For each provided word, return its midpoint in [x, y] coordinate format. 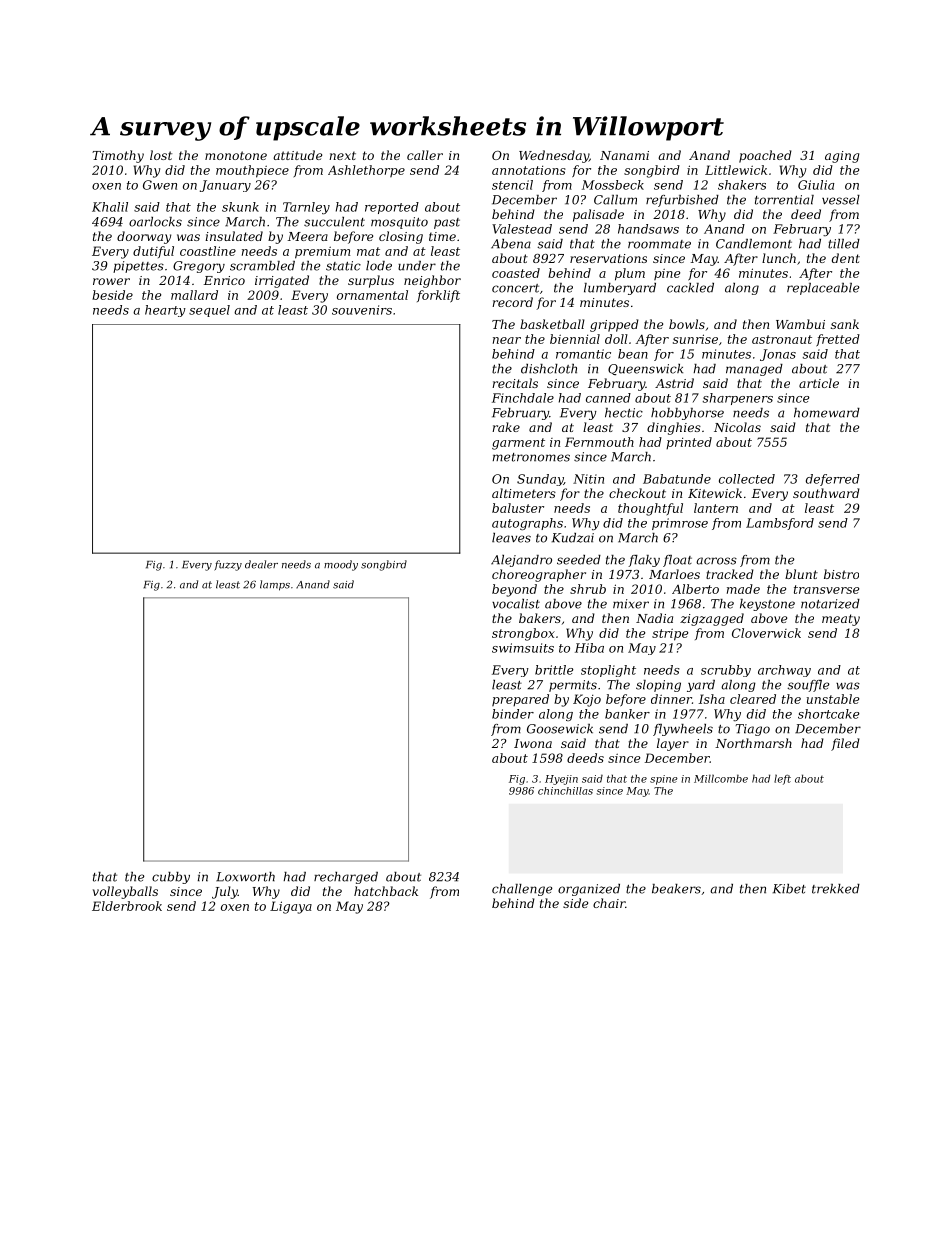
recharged [346, 878]
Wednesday [554, 156]
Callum [615, 200]
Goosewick [560, 729]
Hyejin [561, 780]
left [782, 779]
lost [161, 155]
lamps [275, 585]
